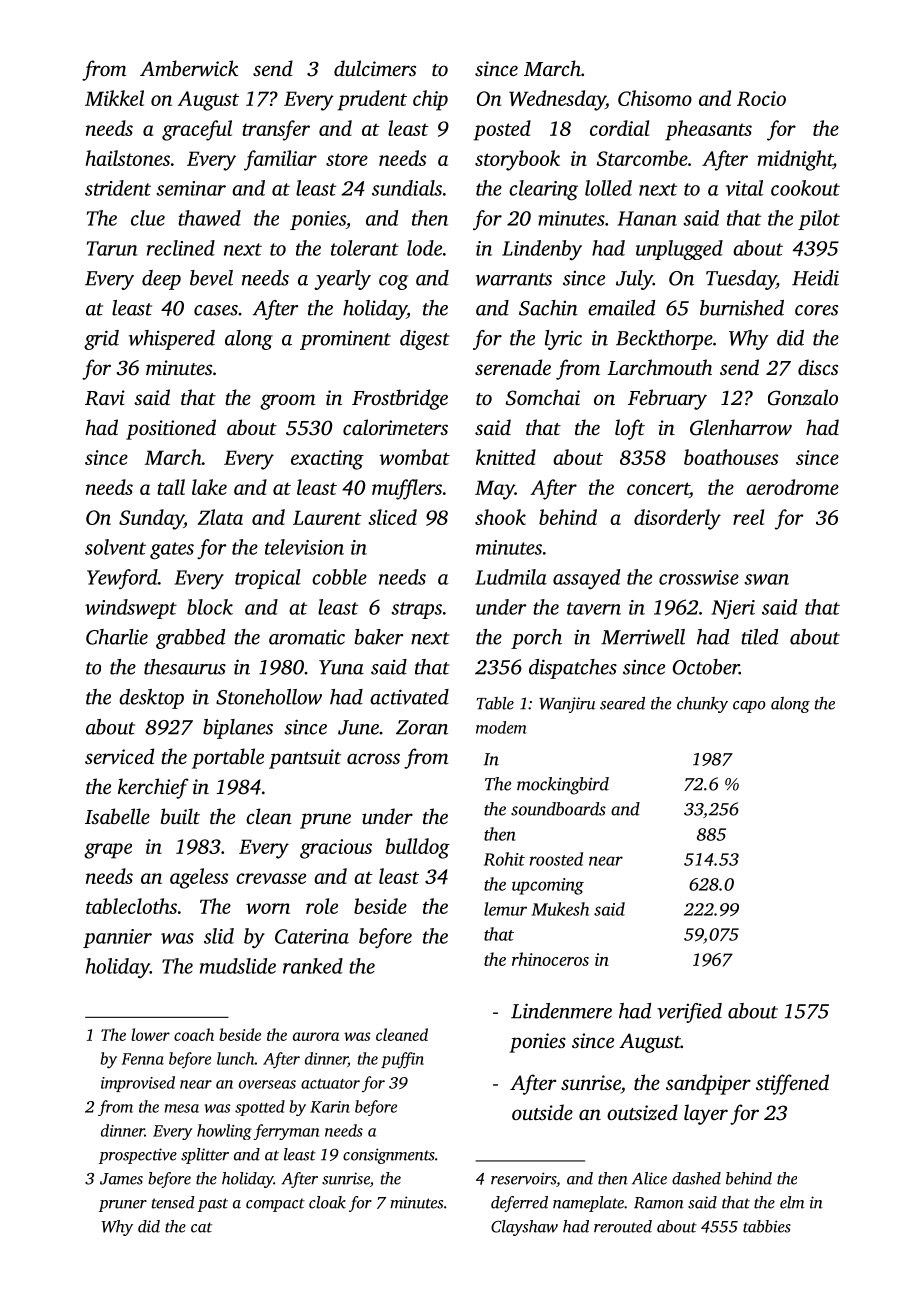  I want to click on rhinoceros, so click(550, 959).
